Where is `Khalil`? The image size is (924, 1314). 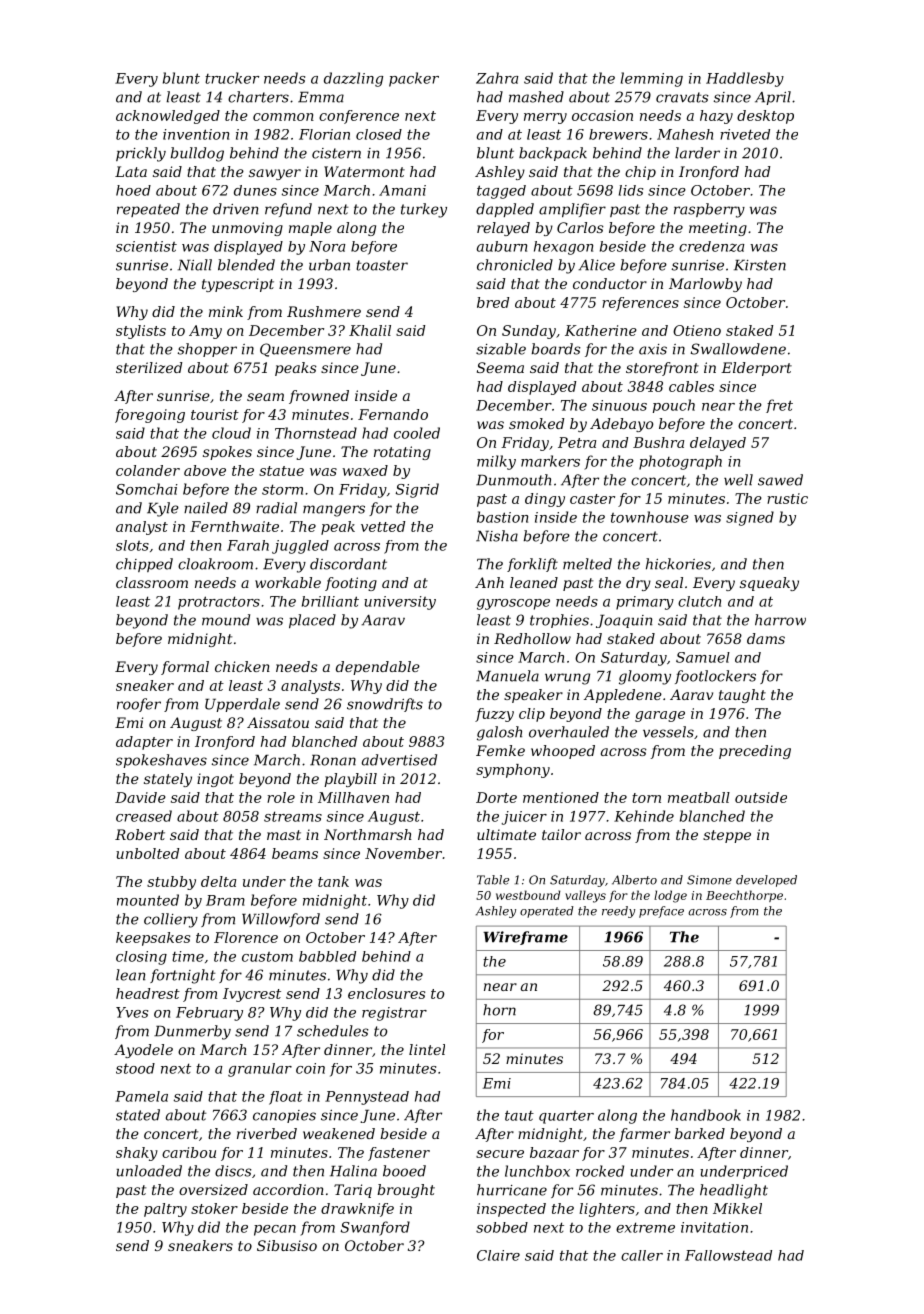 Khalil is located at coordinates (370, 330).
